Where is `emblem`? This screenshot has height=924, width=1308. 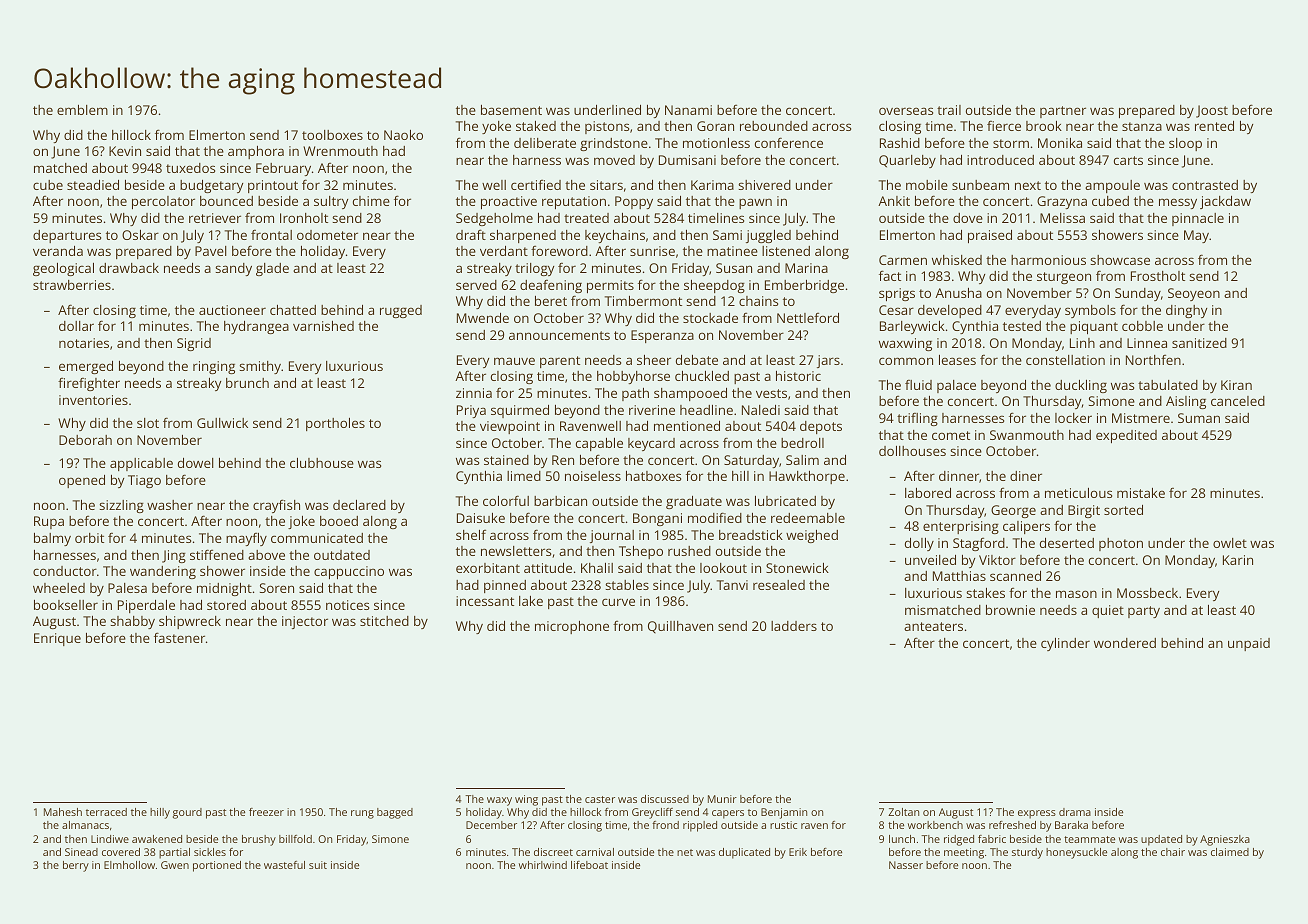
emblem is located at coordinates (82, 110).
